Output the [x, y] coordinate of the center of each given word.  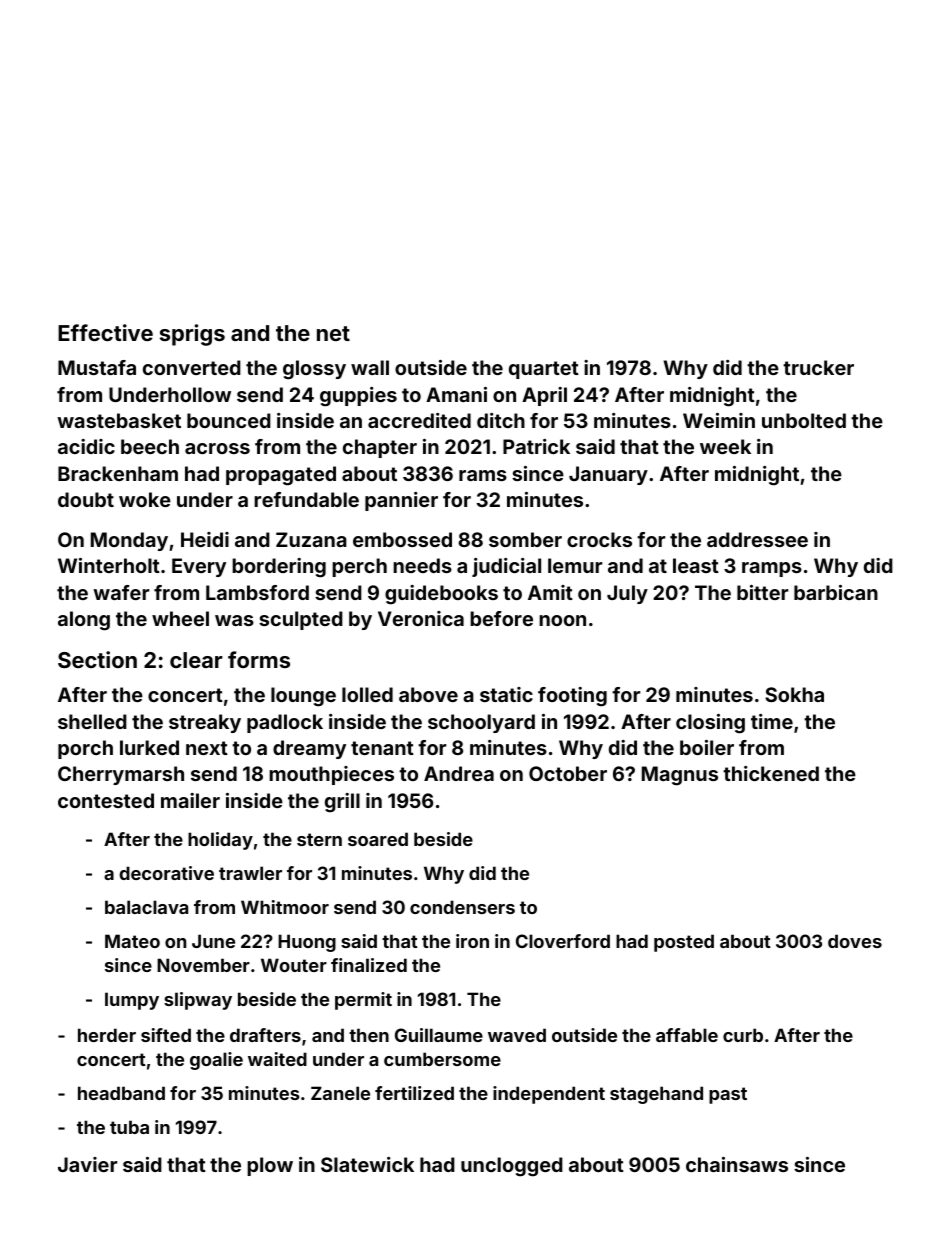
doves [855, 941]
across [217, 448]
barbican [836, 592]
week [725, 446]
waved [517, 1035]
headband [121, 1093]
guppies [358, 397]
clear [196, 660]
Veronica [421, 618]
